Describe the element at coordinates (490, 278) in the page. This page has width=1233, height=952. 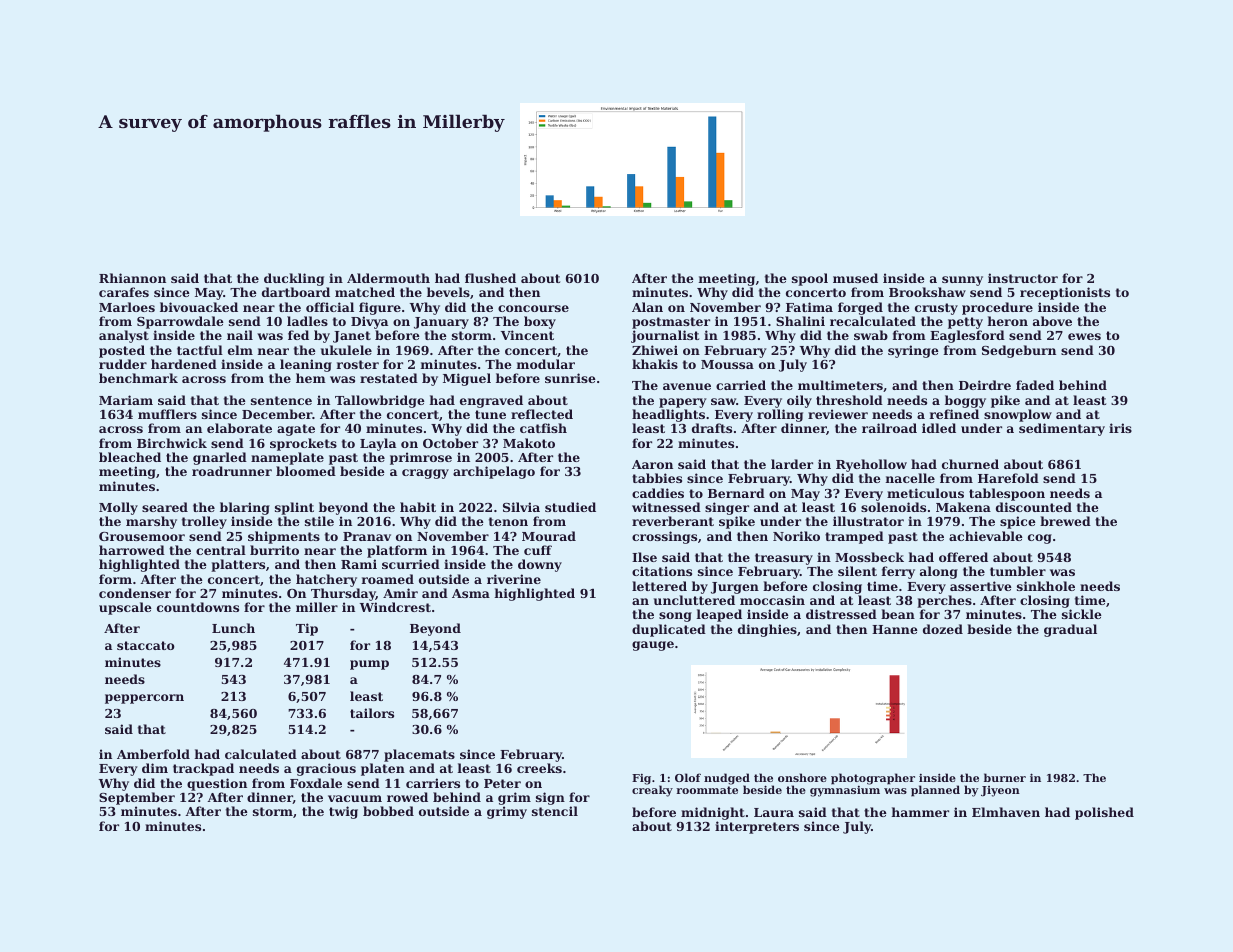
I see `flushed` at that location.
